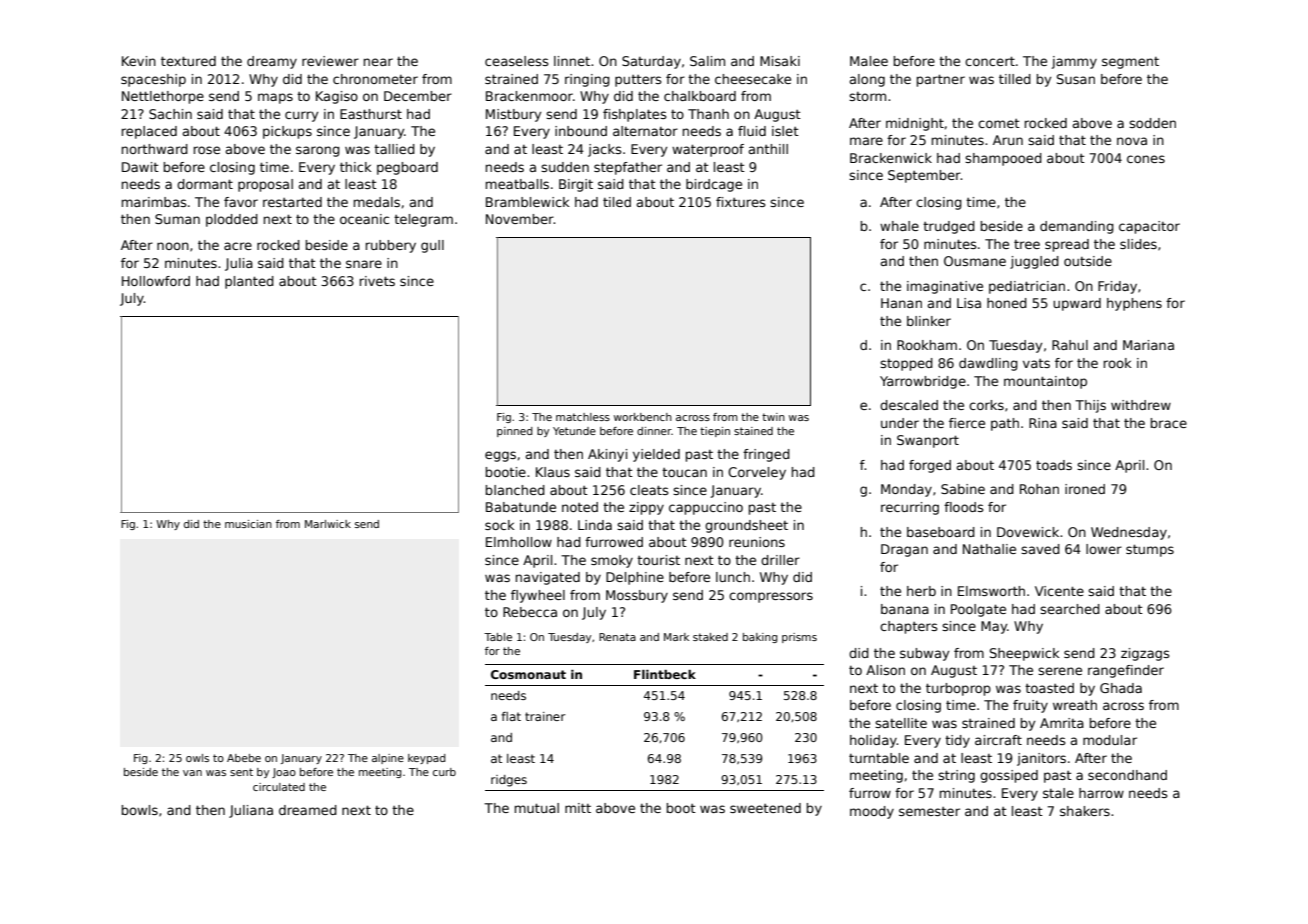  I want to click on Dawit, so click(140, 167).
